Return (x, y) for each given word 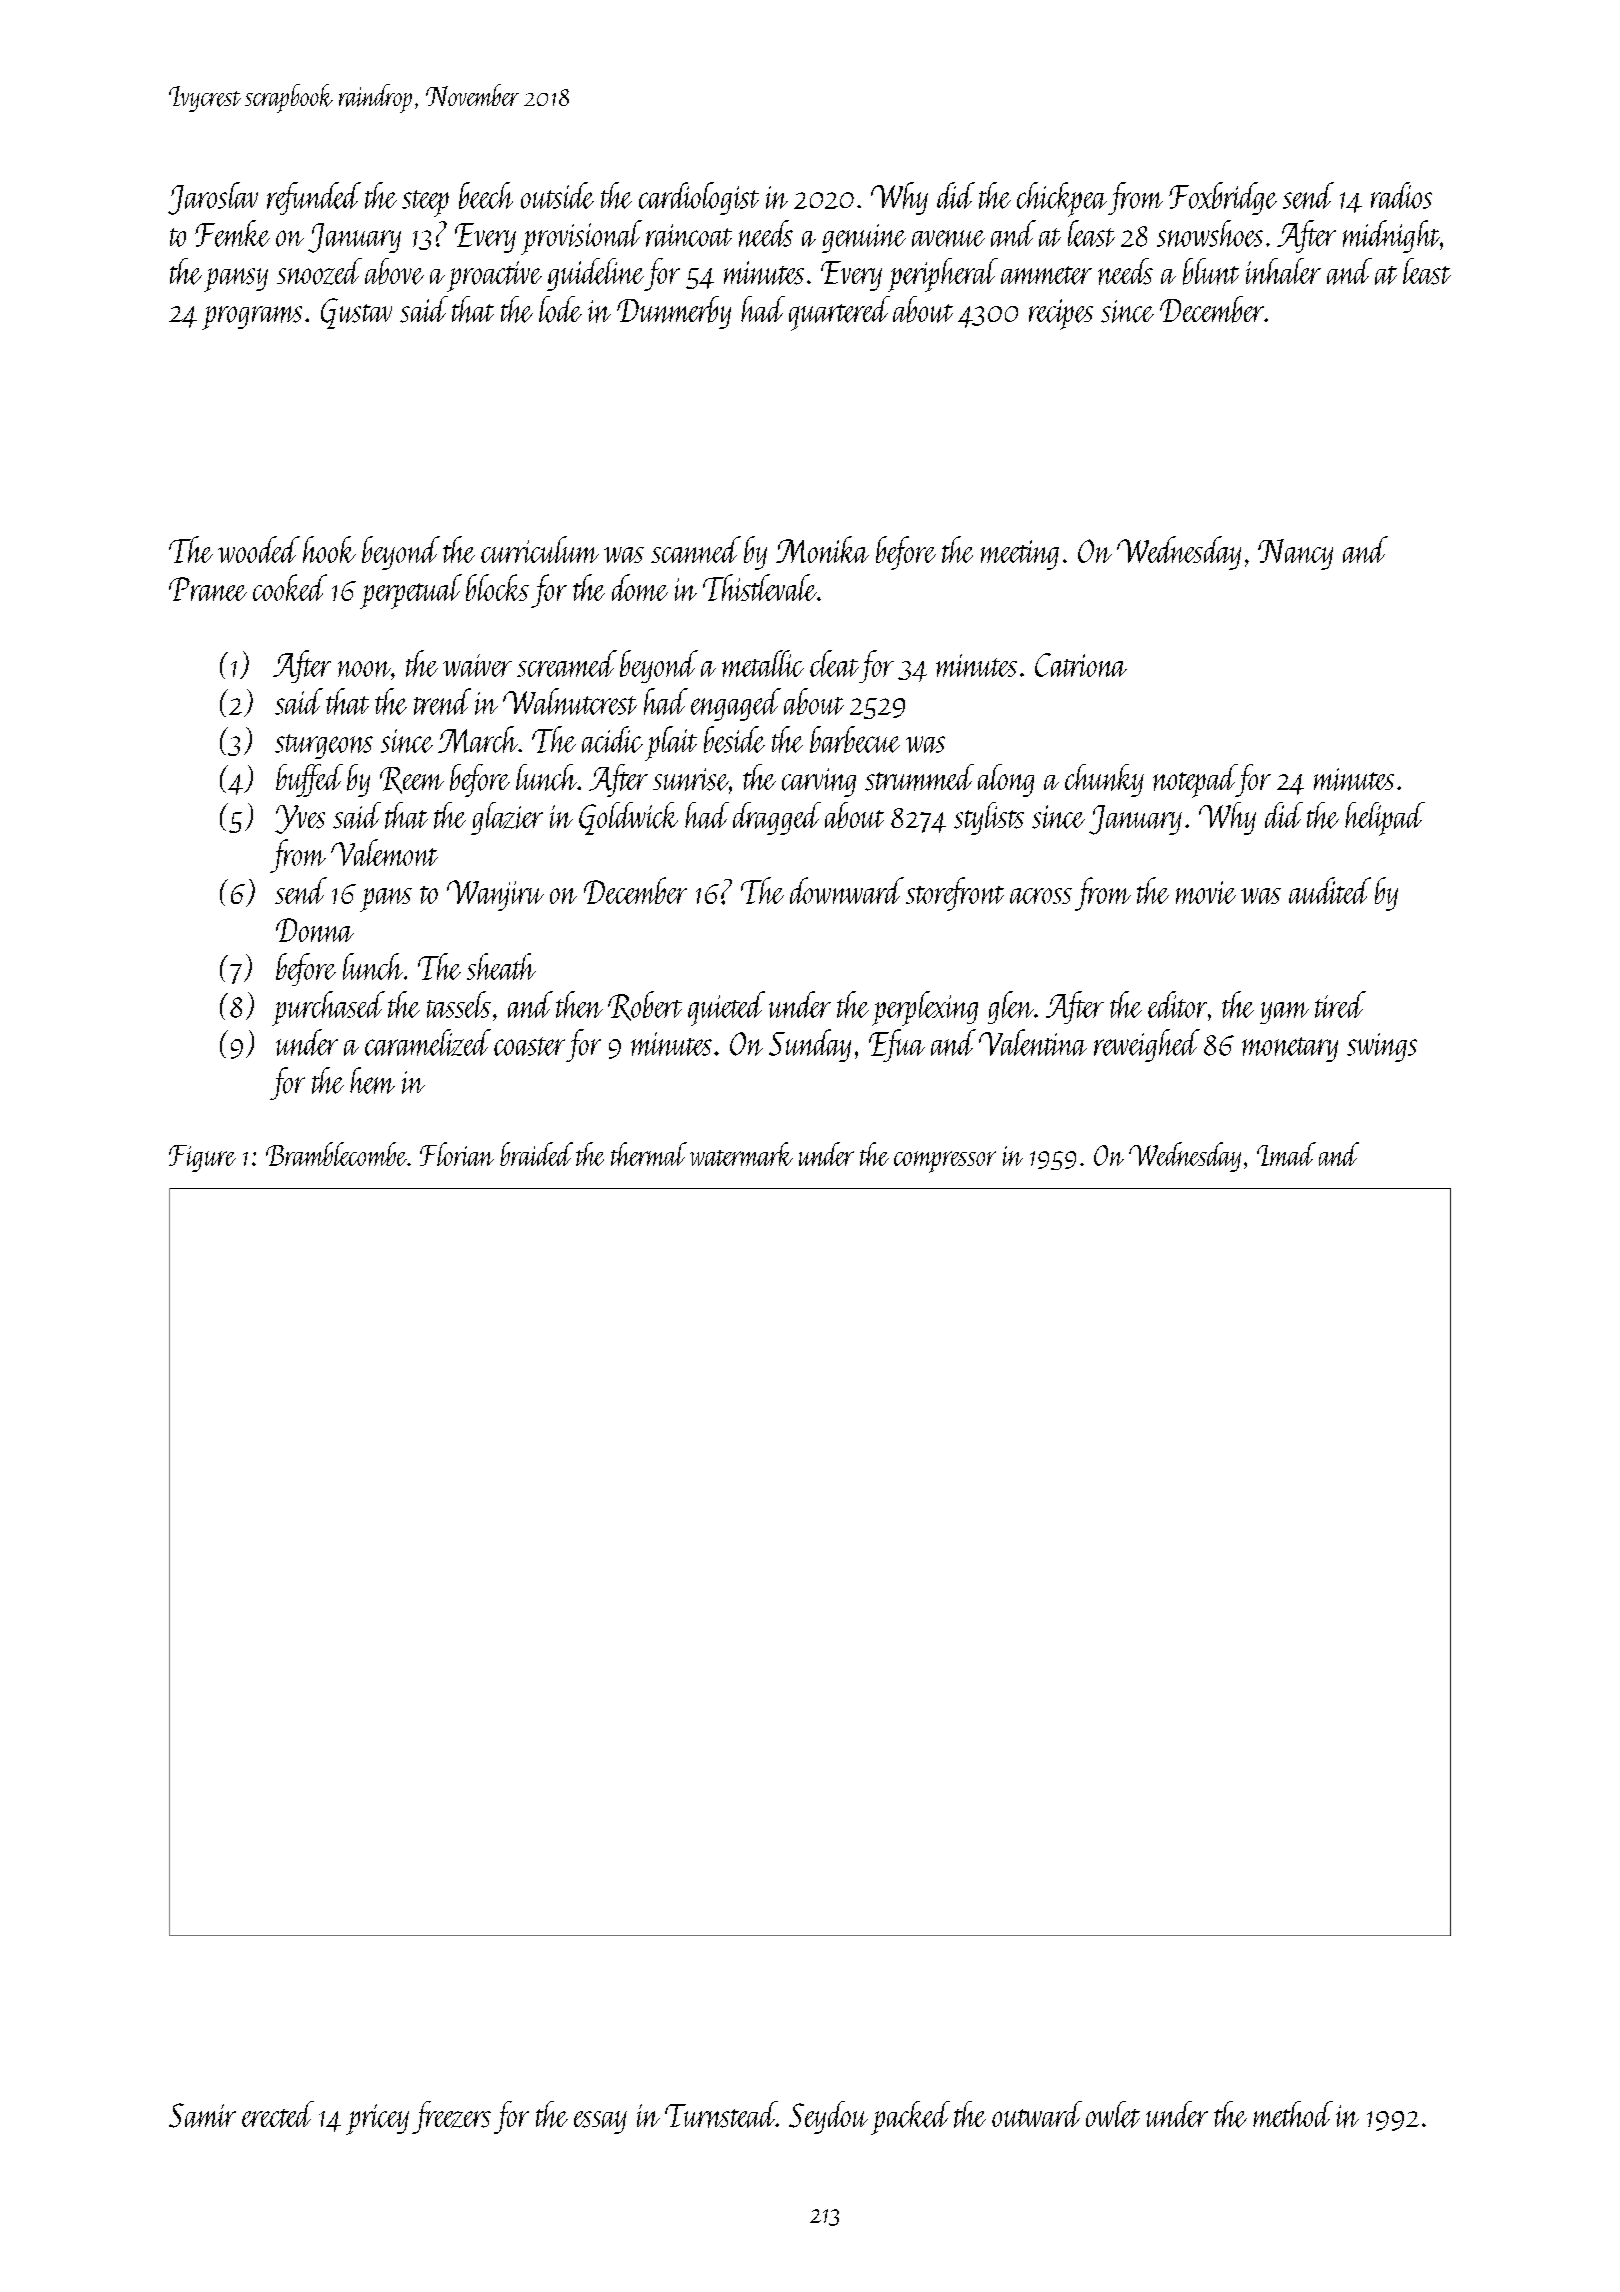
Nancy (1295, 554)
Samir (202, 2115)
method (1293, 2114)
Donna (315, 930)
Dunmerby (674, 312)
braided (536, 1154)
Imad (1286, 1154)
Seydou (828, 2117)
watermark (741, 1154)
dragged (777, 818)
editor (1177, 1004)
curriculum (540, 549)
